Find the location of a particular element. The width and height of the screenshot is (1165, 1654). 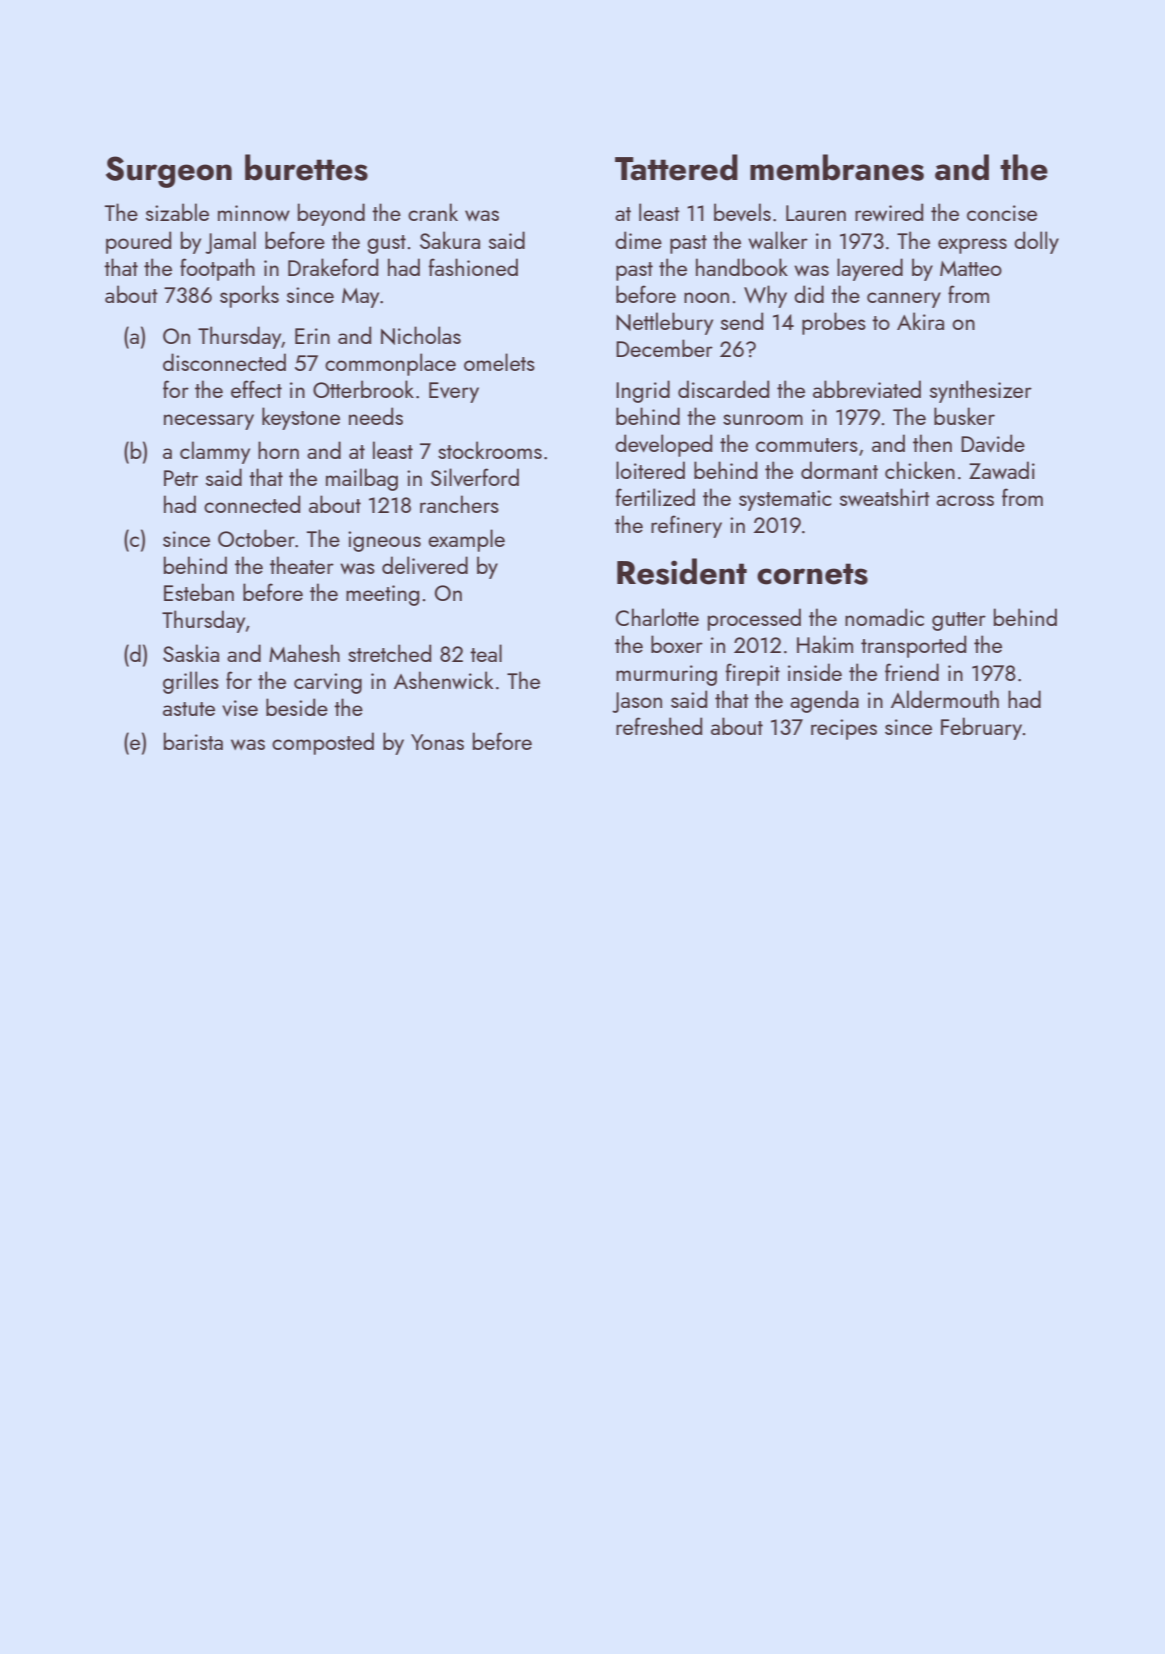

effect is located at coordinates (256, 389).
